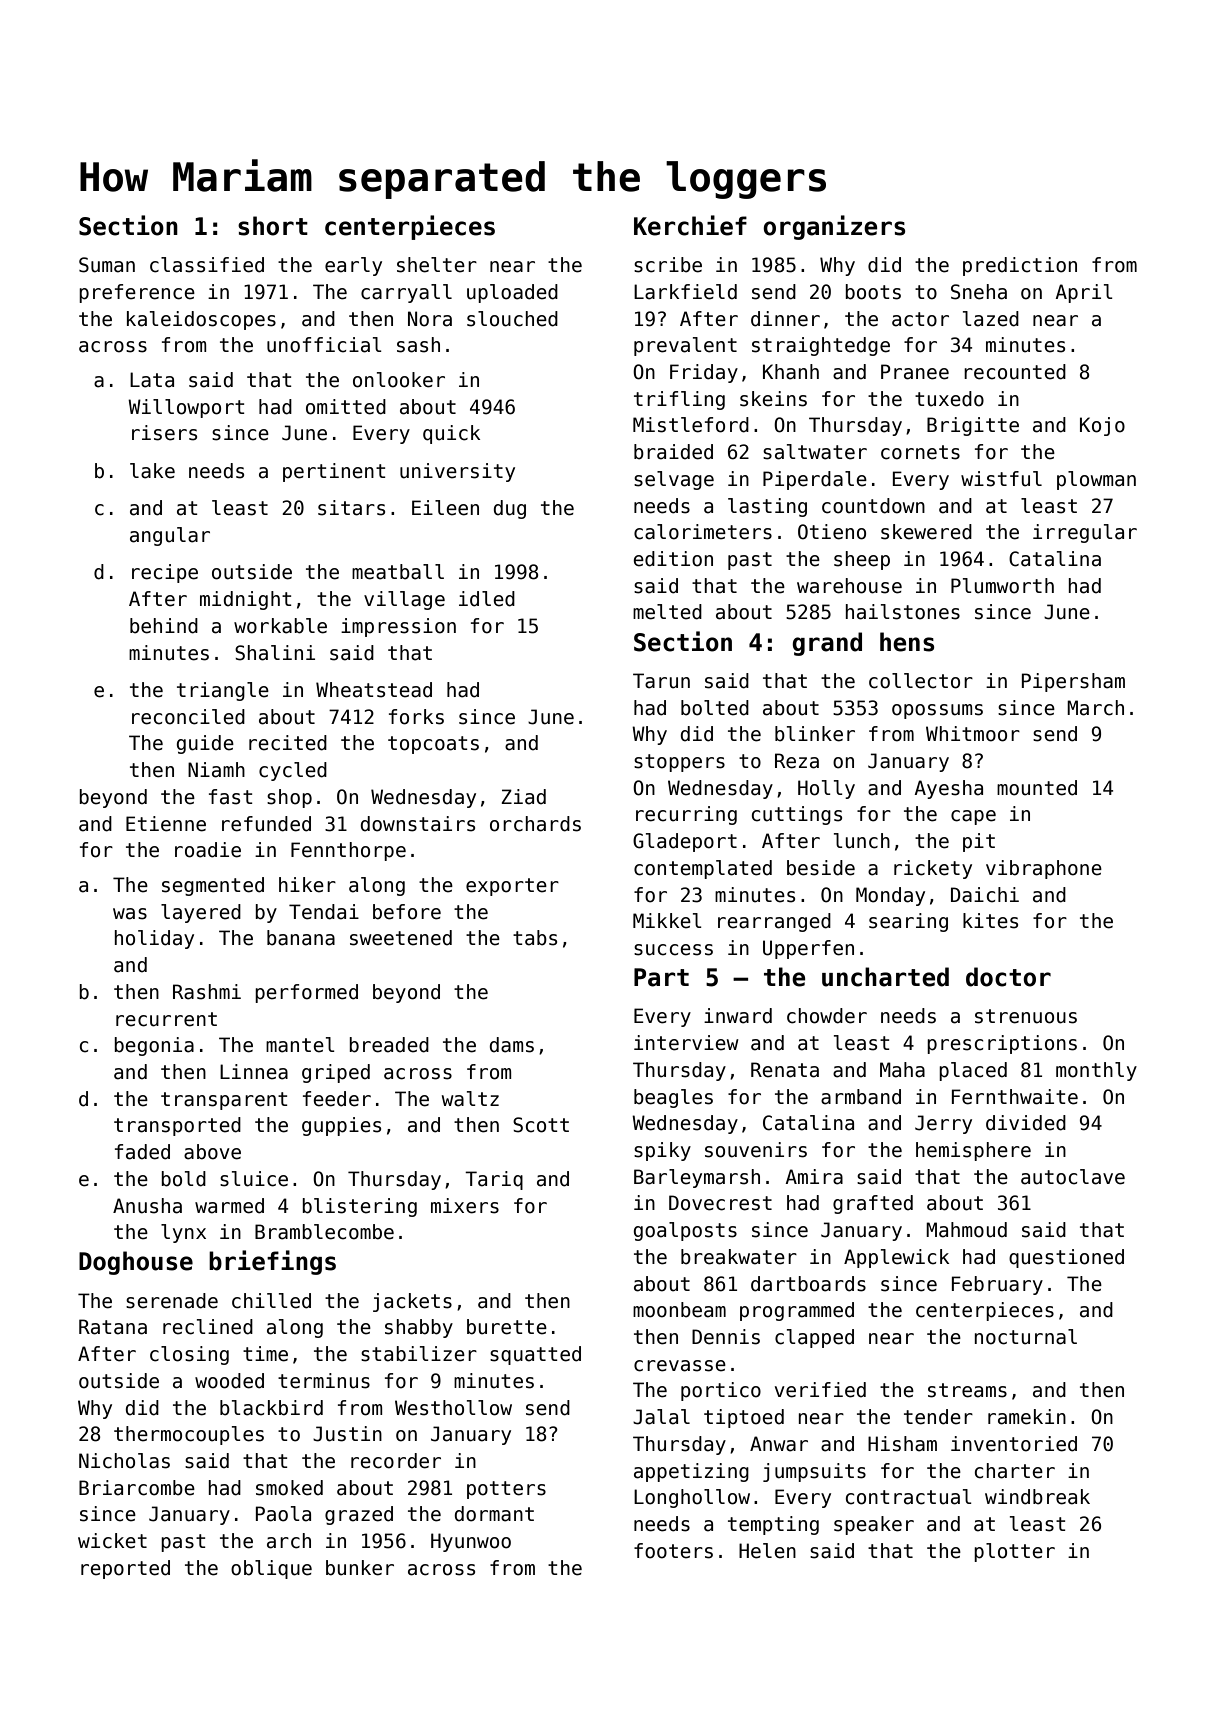 The width and height of the screenshot is (1222, 1728). What do you see at coordinates (433, 745) in the screenshot?
I see `topcoats` at bounding box center [433, 745].
